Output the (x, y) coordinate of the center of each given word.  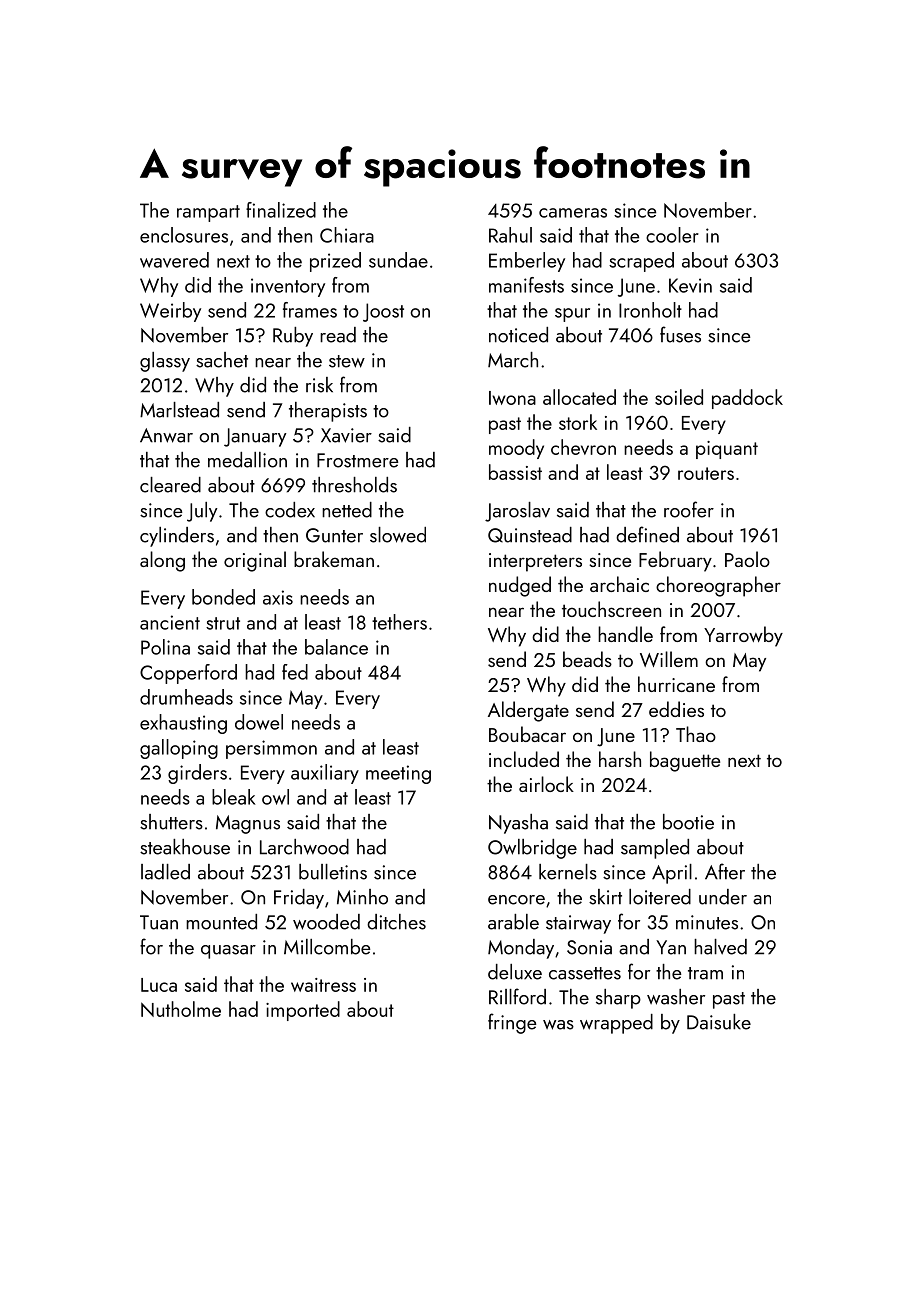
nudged (520, 586)
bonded (223, 597)
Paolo (747, 559)
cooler (672, 235)
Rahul (510, 235)
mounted (221, 922)
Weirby (170, 312)
